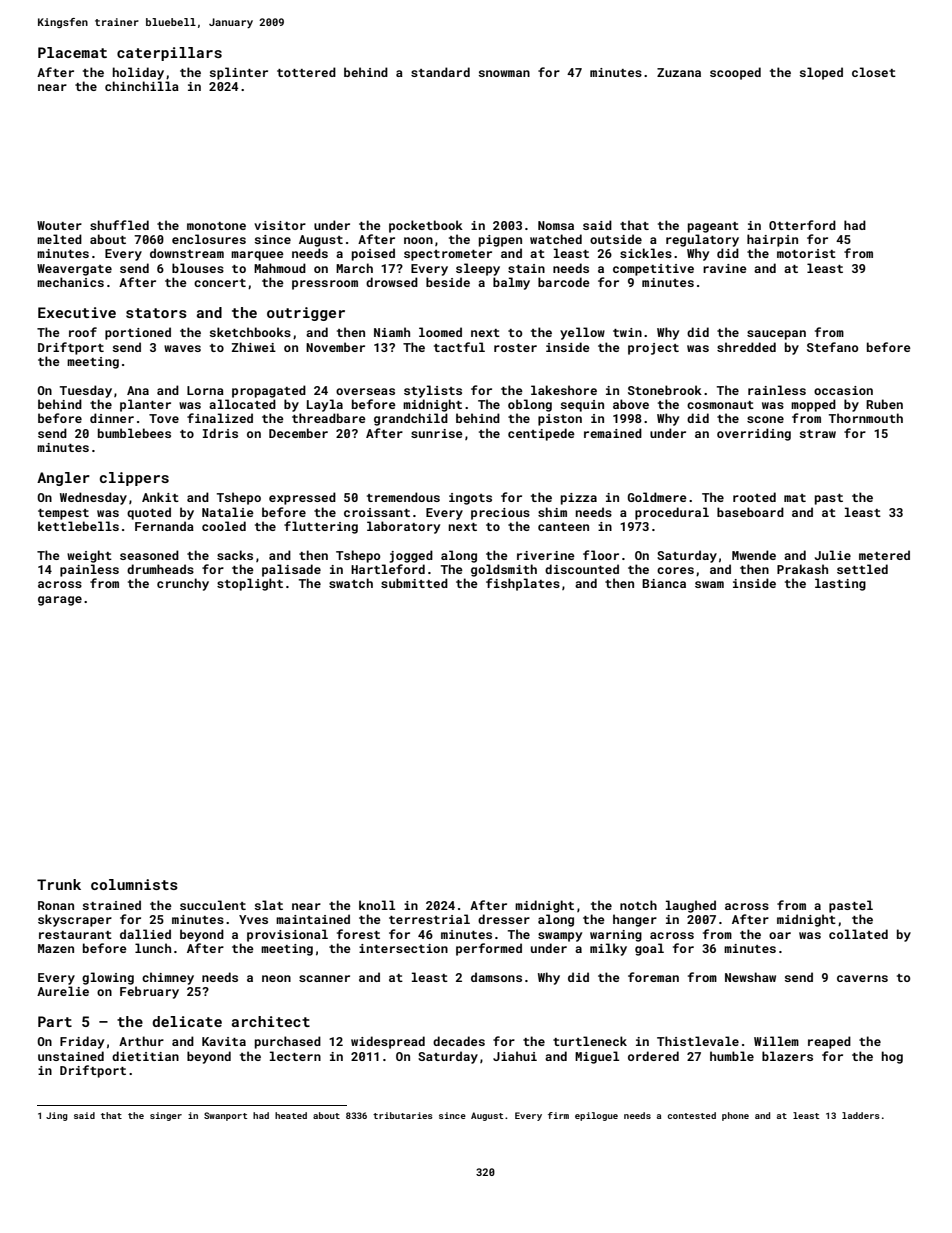 Image resolution: width=952 pixels, height=1233 pixels. What do you see at coordinates (145, 405) in the screenshot?
I see `planter` at bounding box center [145, 405].
